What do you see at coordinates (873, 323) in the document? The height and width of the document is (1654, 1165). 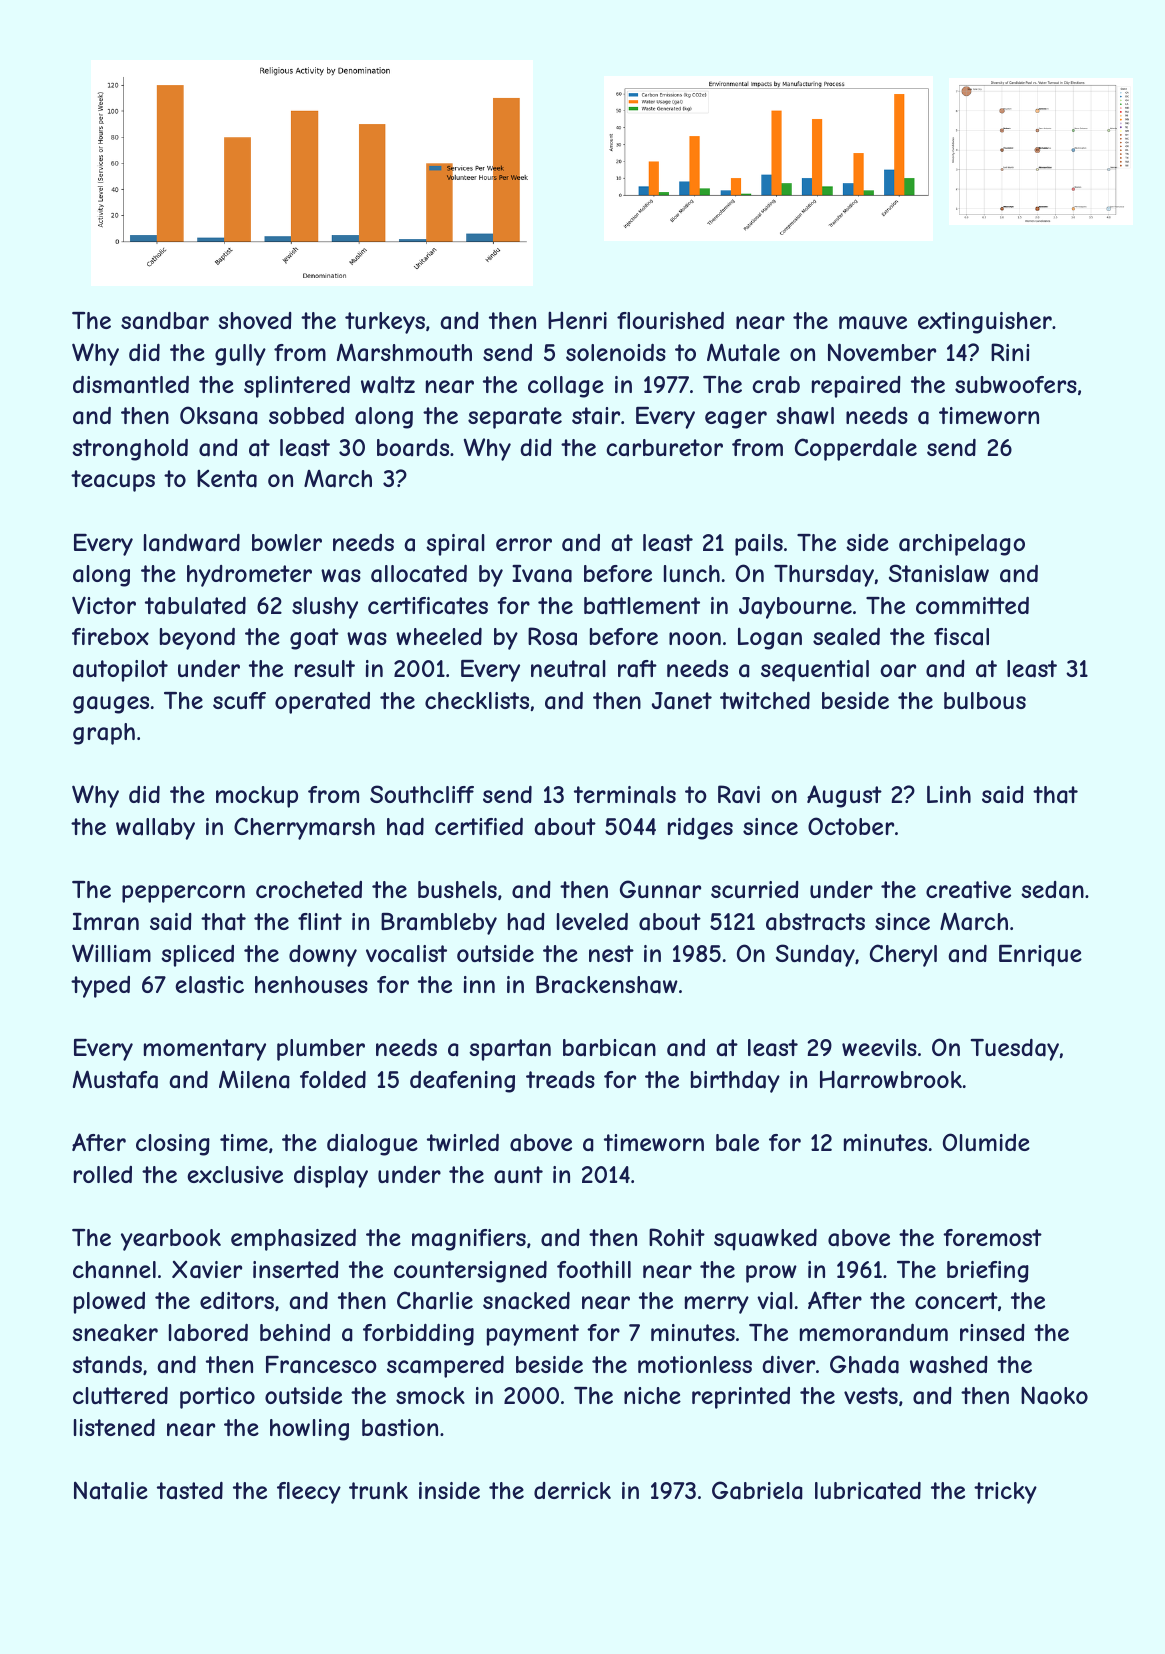 I see `mauve` at bounding box center [873, 323].
